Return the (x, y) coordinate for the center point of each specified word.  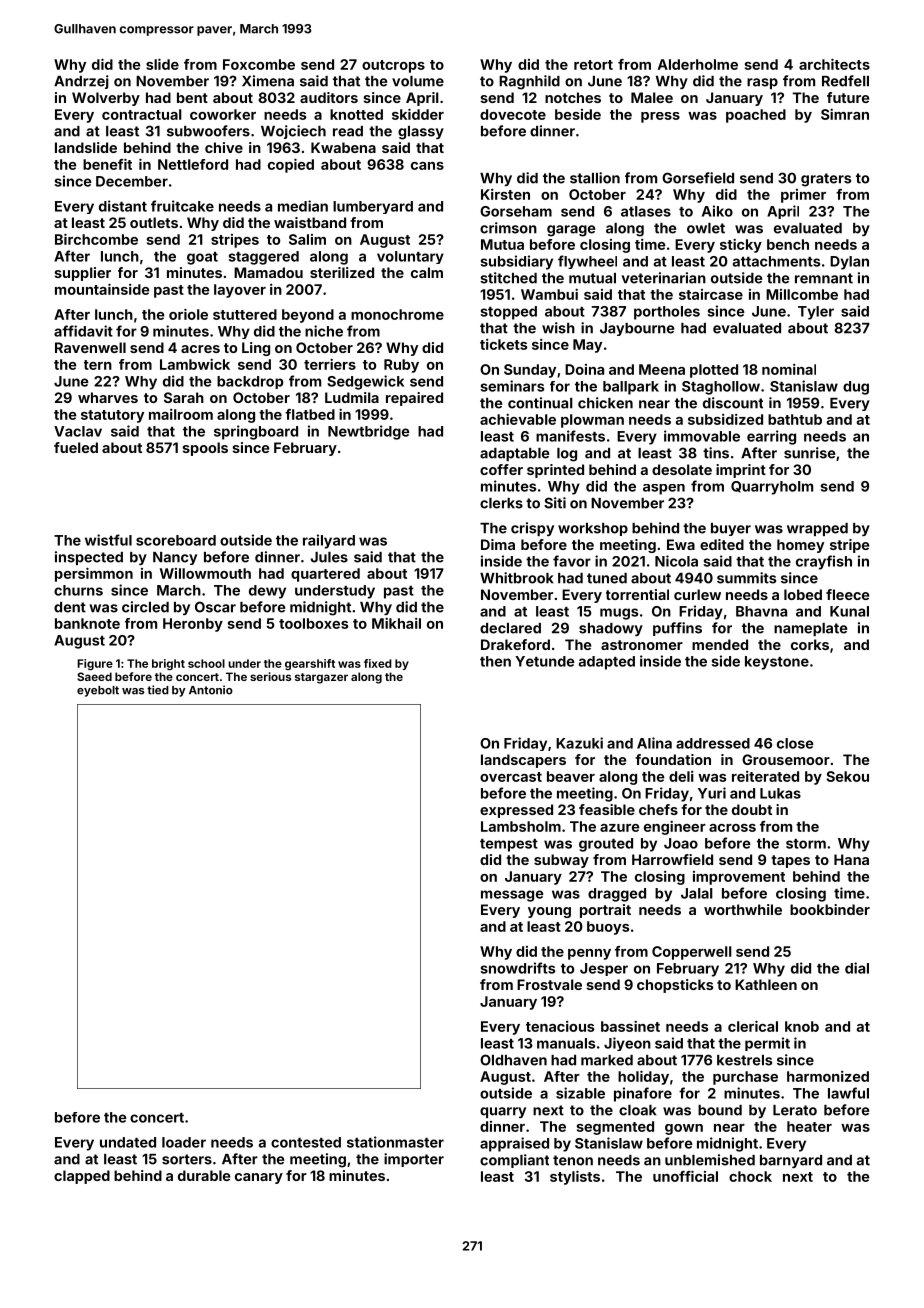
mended (720, 644)
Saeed (94, 676)
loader (184, 1142)
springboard (256, 432)
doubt (752, 809)
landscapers (523, 761)
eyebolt (98, 691)
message (512, 896)
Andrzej (81, 82)
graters (826, 180)
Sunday (530, 371)
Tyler (816, 313)
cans (427, 166)
